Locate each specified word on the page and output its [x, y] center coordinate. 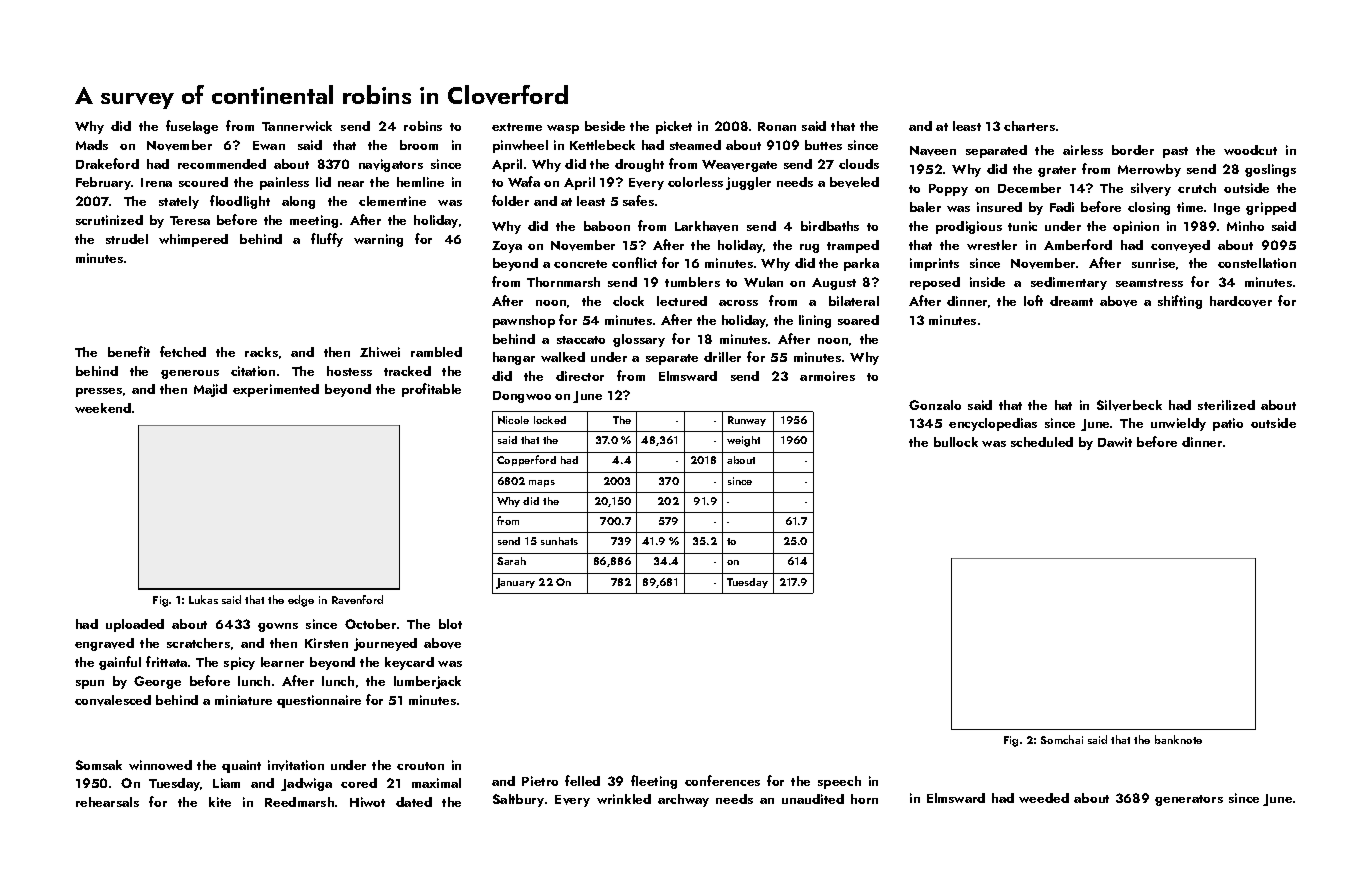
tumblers [692, 282]
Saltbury [518, 800]
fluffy [327, 240]
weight [743, 441]
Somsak [99, 765]
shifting [1180, 302]
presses [99, 392]
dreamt [1071, 301]
